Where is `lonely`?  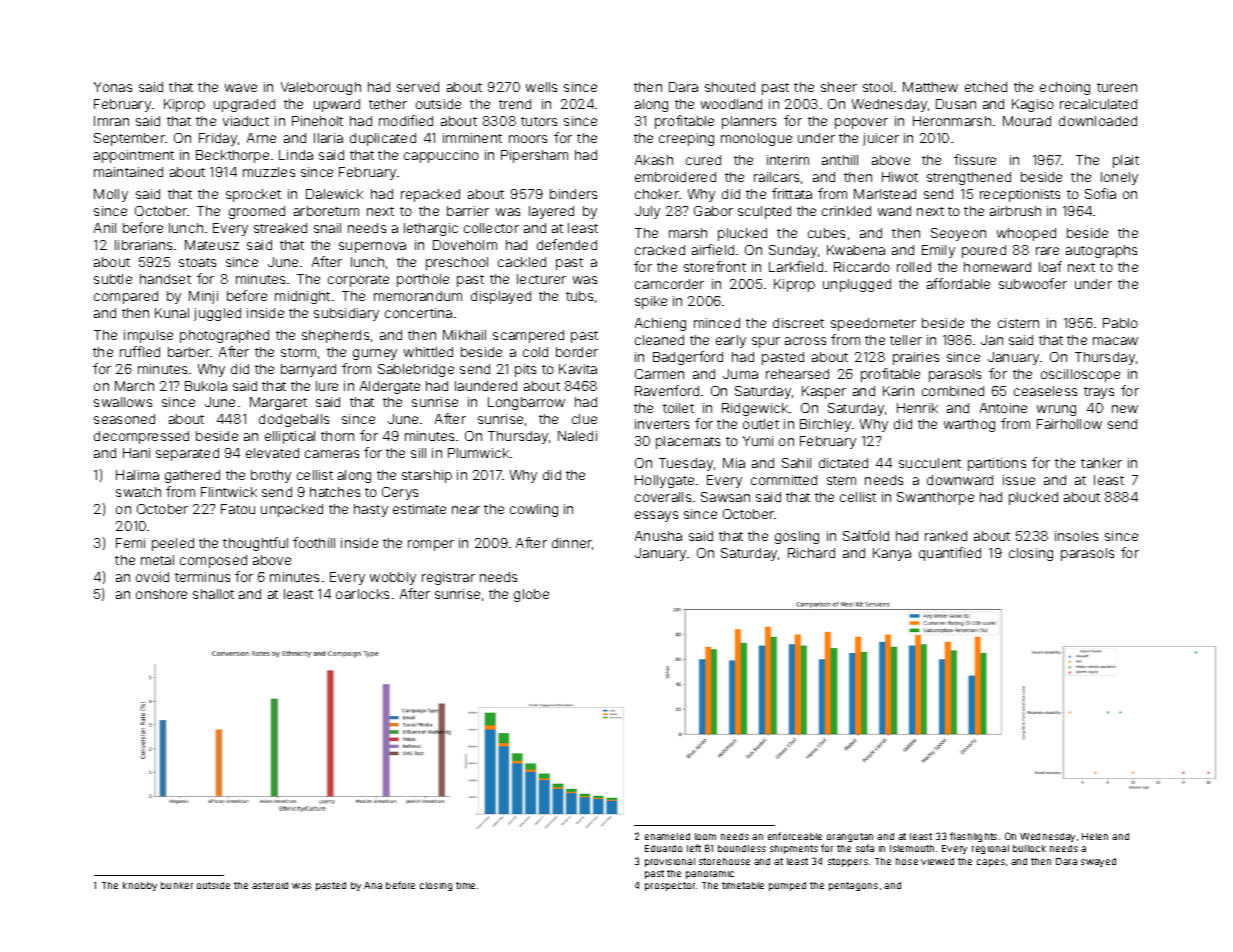 lonely is located at coordinates (1119, 178).
